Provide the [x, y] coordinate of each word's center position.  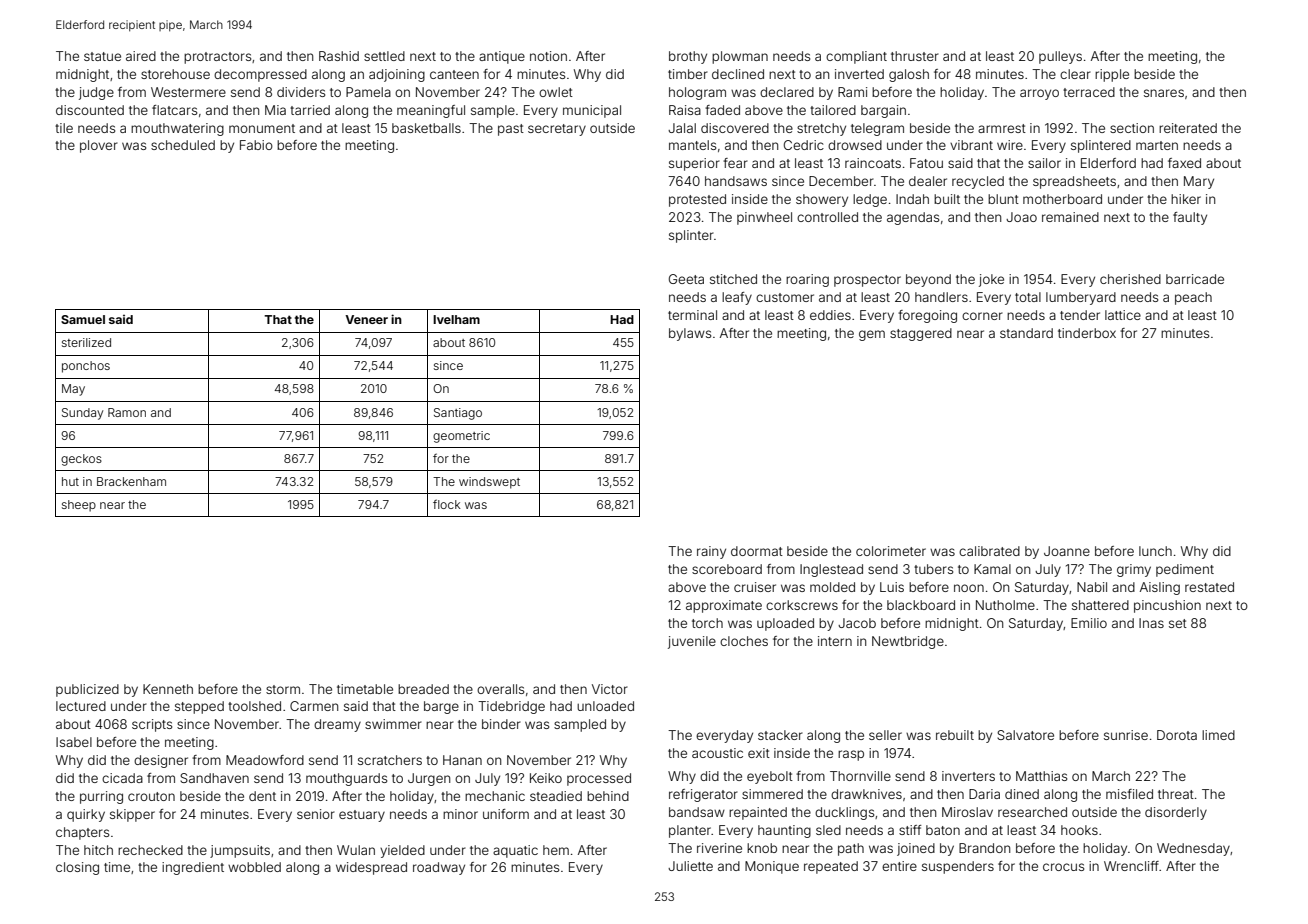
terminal [692, 315]
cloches [744, 641]
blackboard [921, 605]
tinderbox [1087, 333]
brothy [688, 57]
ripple [1112, 75]
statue [102, 56]
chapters [82, 833]
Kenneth [168, 689]
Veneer [366, 319]
